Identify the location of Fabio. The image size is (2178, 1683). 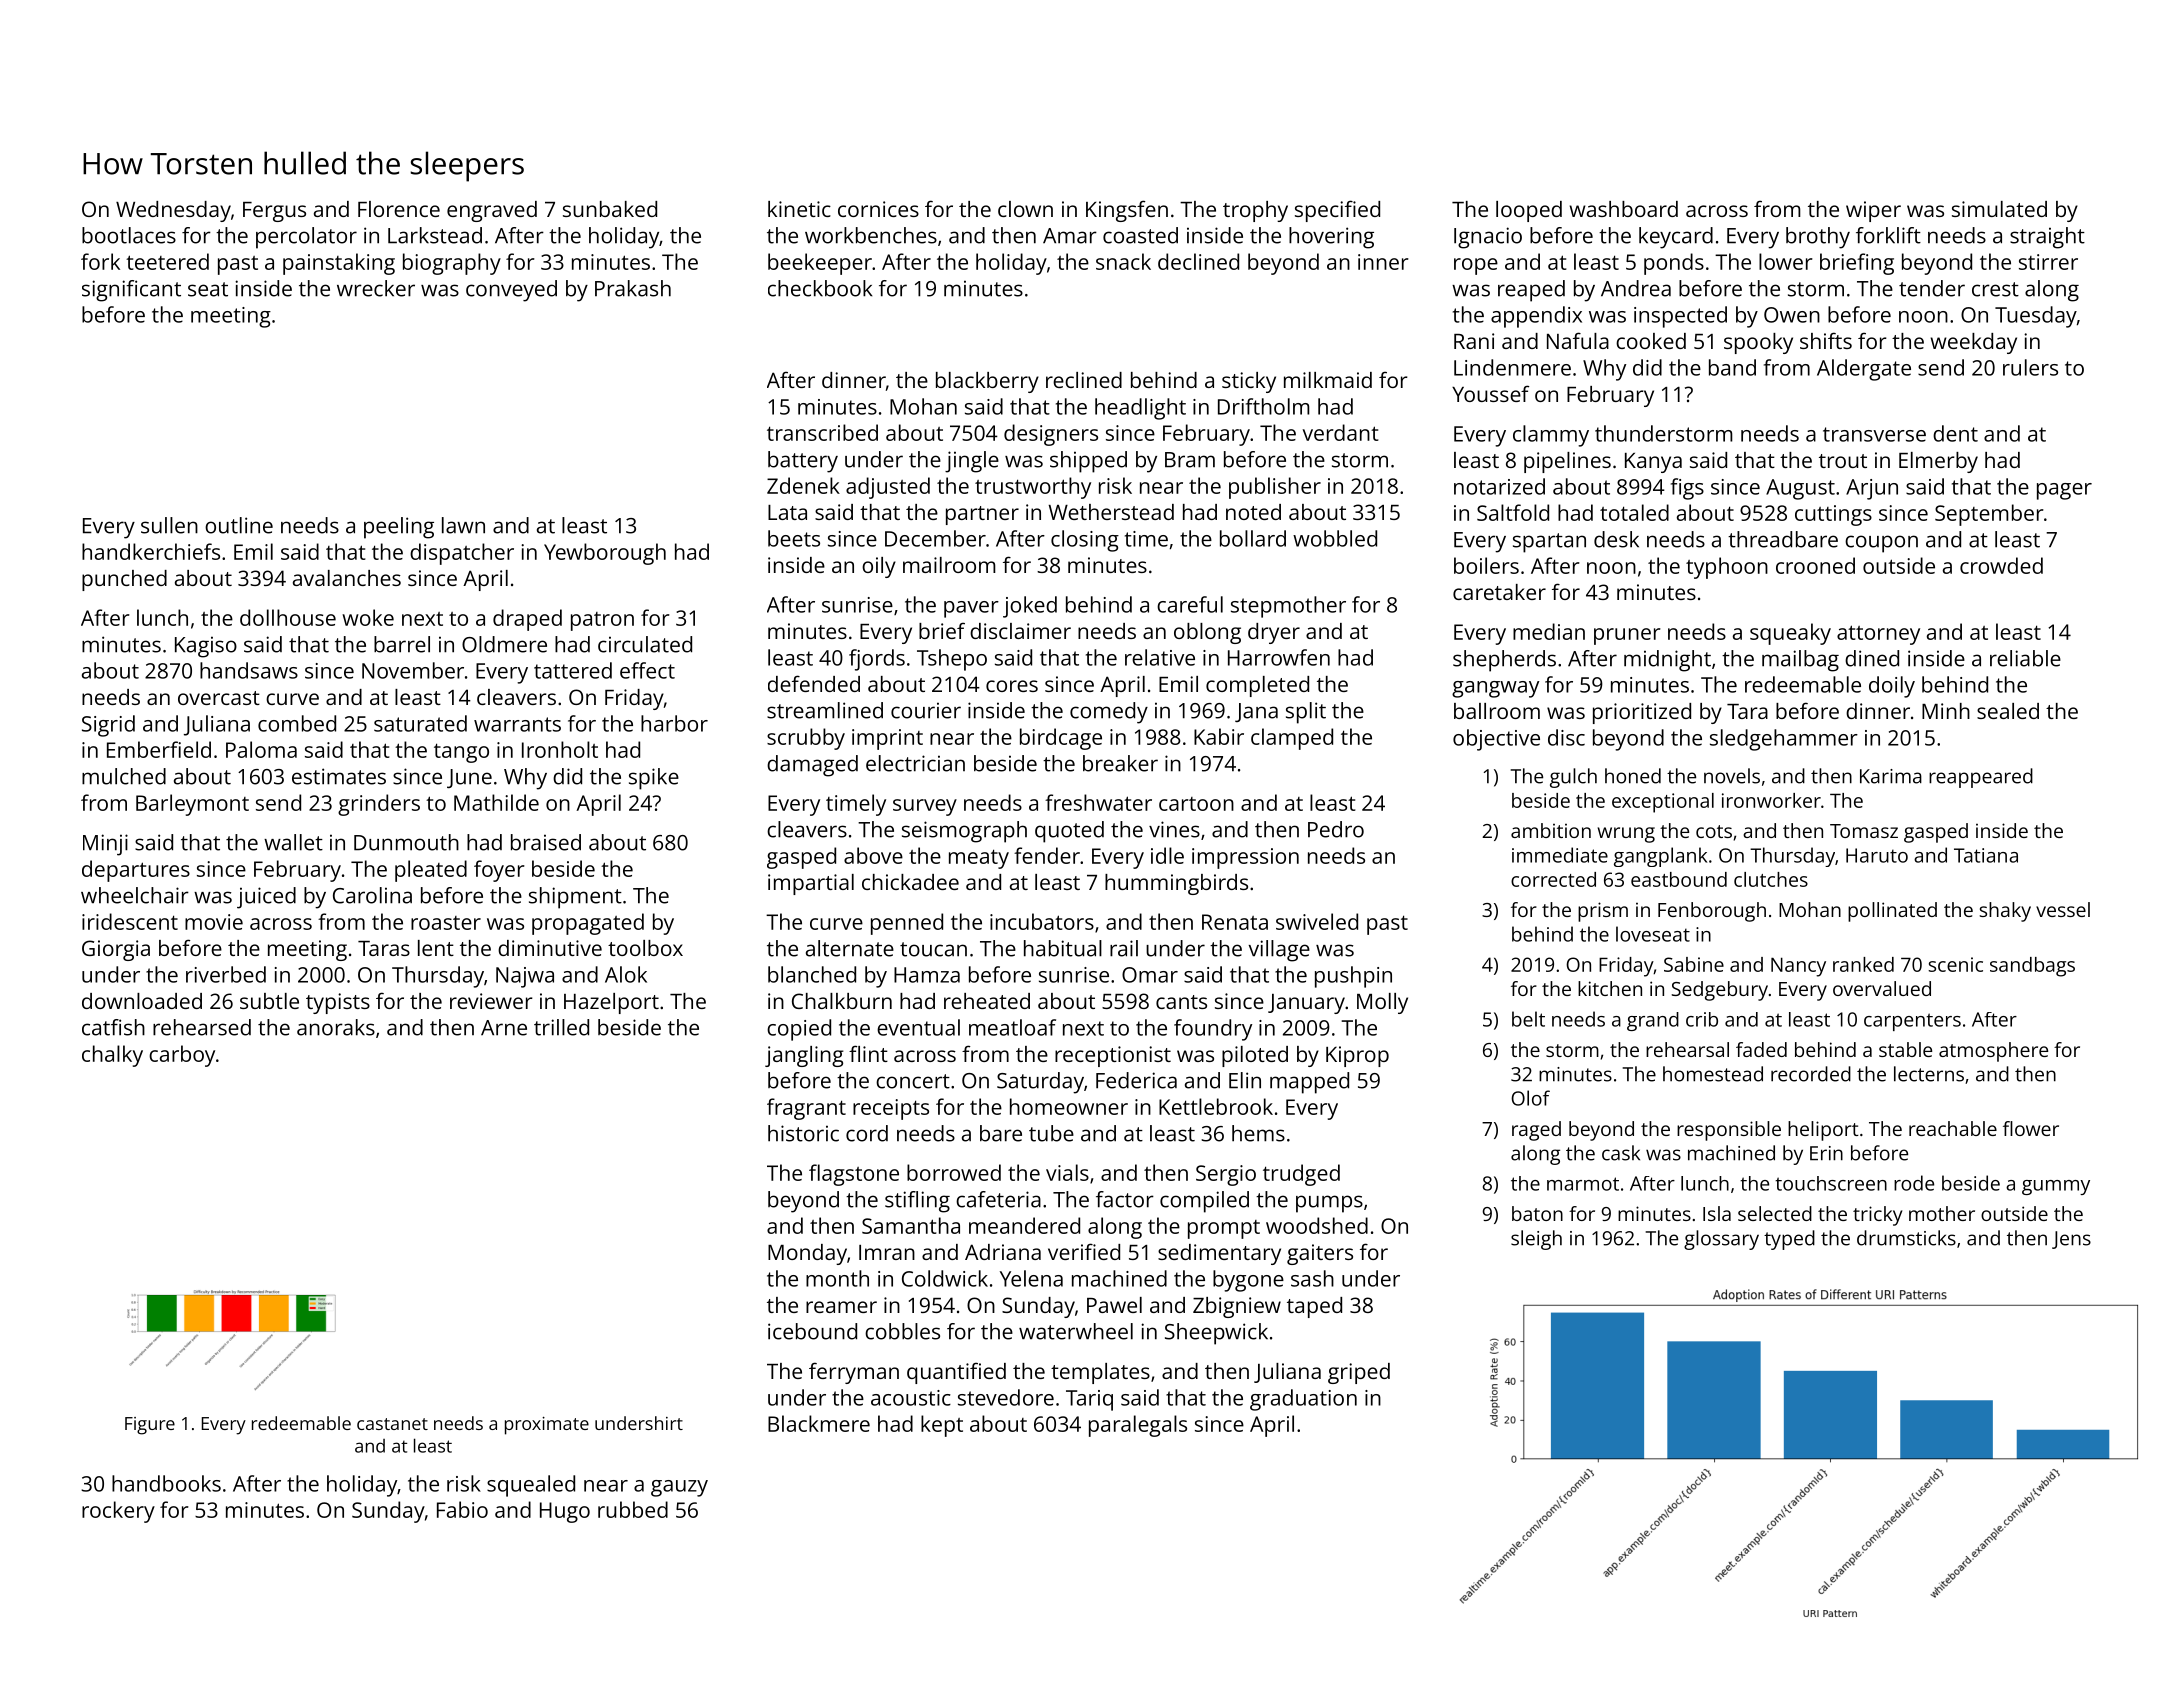
(462, 1509).
